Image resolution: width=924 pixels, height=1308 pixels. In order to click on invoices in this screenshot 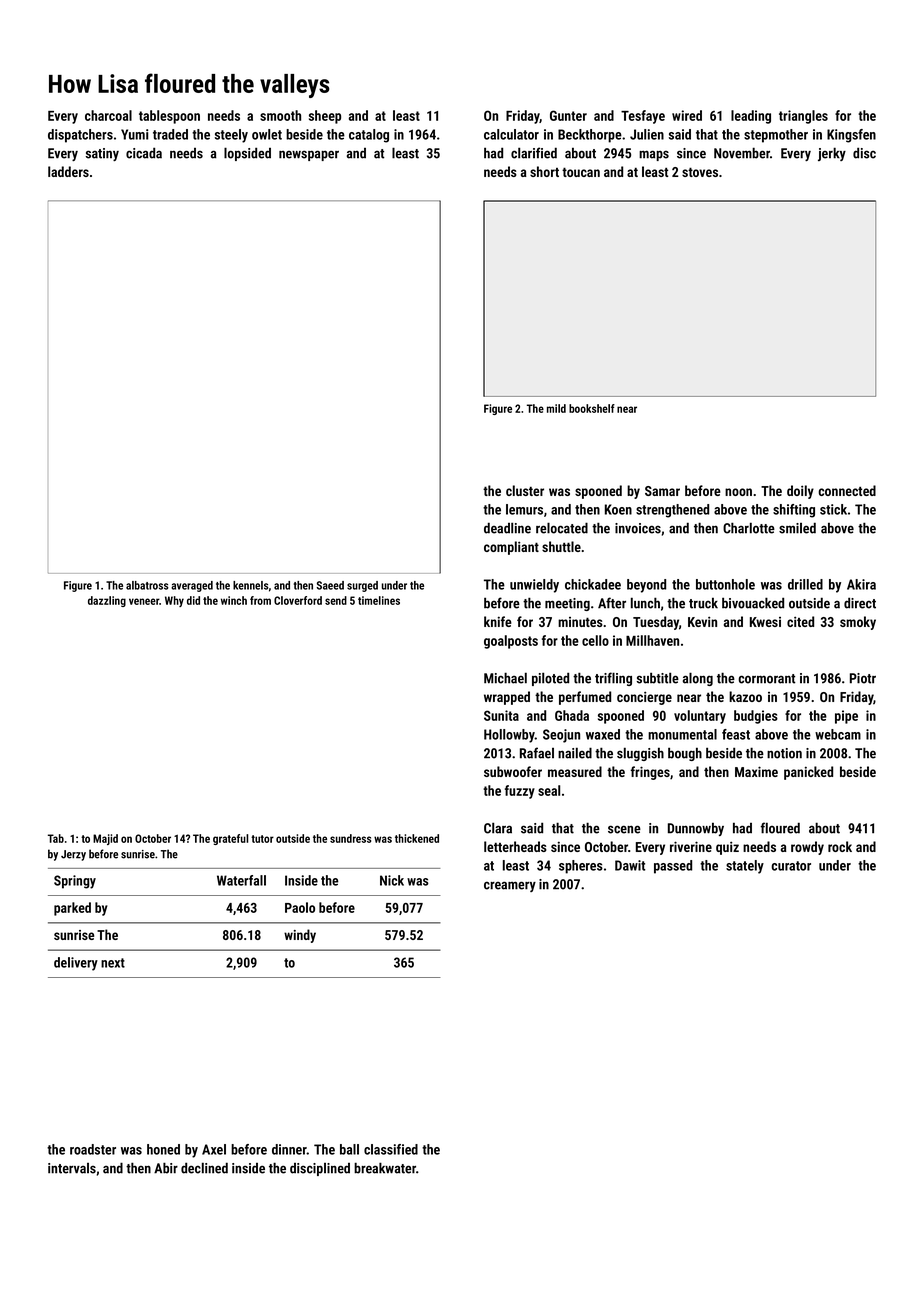, I will do `click(638, 528)`.
